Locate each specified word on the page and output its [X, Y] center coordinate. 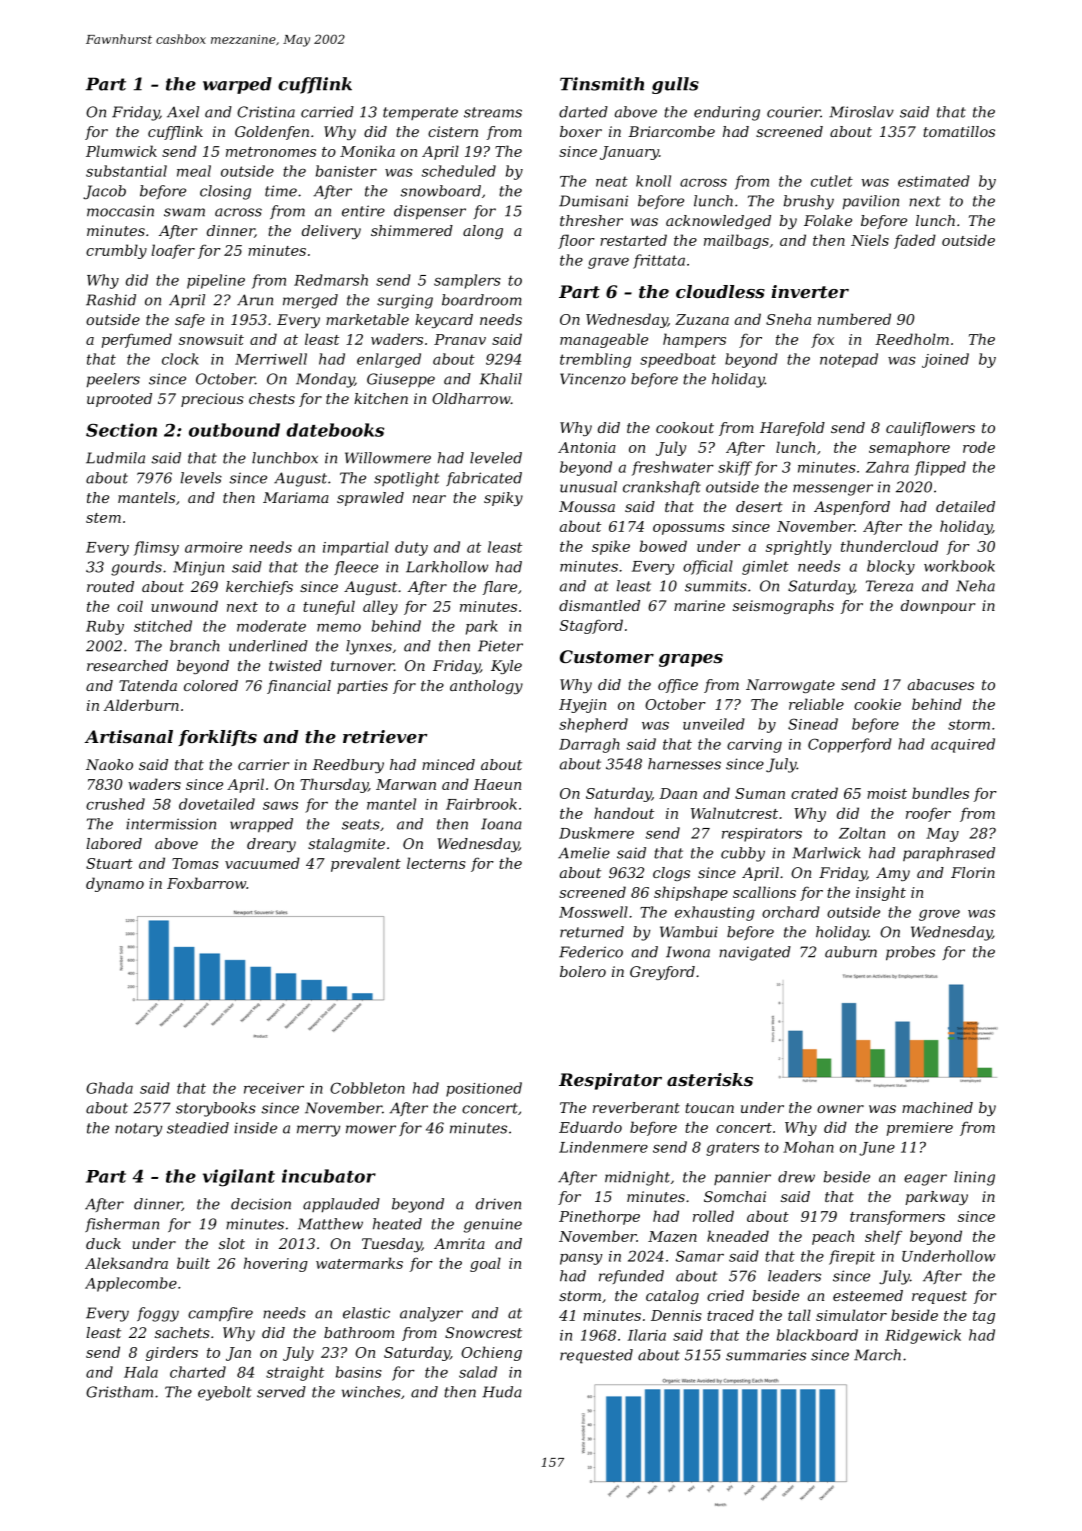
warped [237, 85]
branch [195, 646]
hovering [276, 1264]
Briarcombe [671, 131]
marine [699, 605]
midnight [637, 1178]
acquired [963, 745]
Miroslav [861, 112]
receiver [274, 1088]
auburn [851, 952]
